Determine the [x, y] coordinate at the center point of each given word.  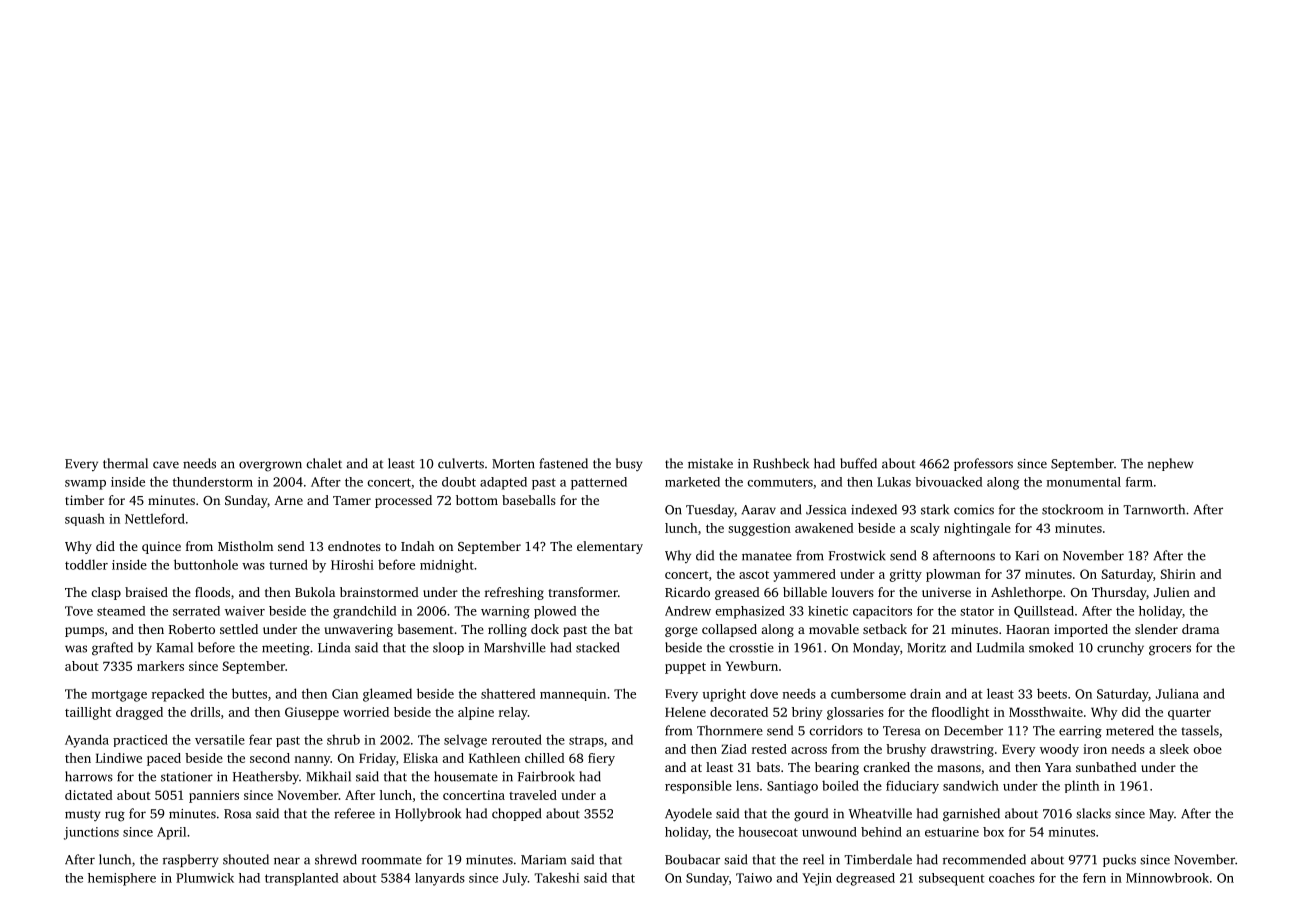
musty [83, 815]
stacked [597, 647]
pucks [1119, 860]
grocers [1170, 650]
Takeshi [556, 877]
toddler [86, 564]
